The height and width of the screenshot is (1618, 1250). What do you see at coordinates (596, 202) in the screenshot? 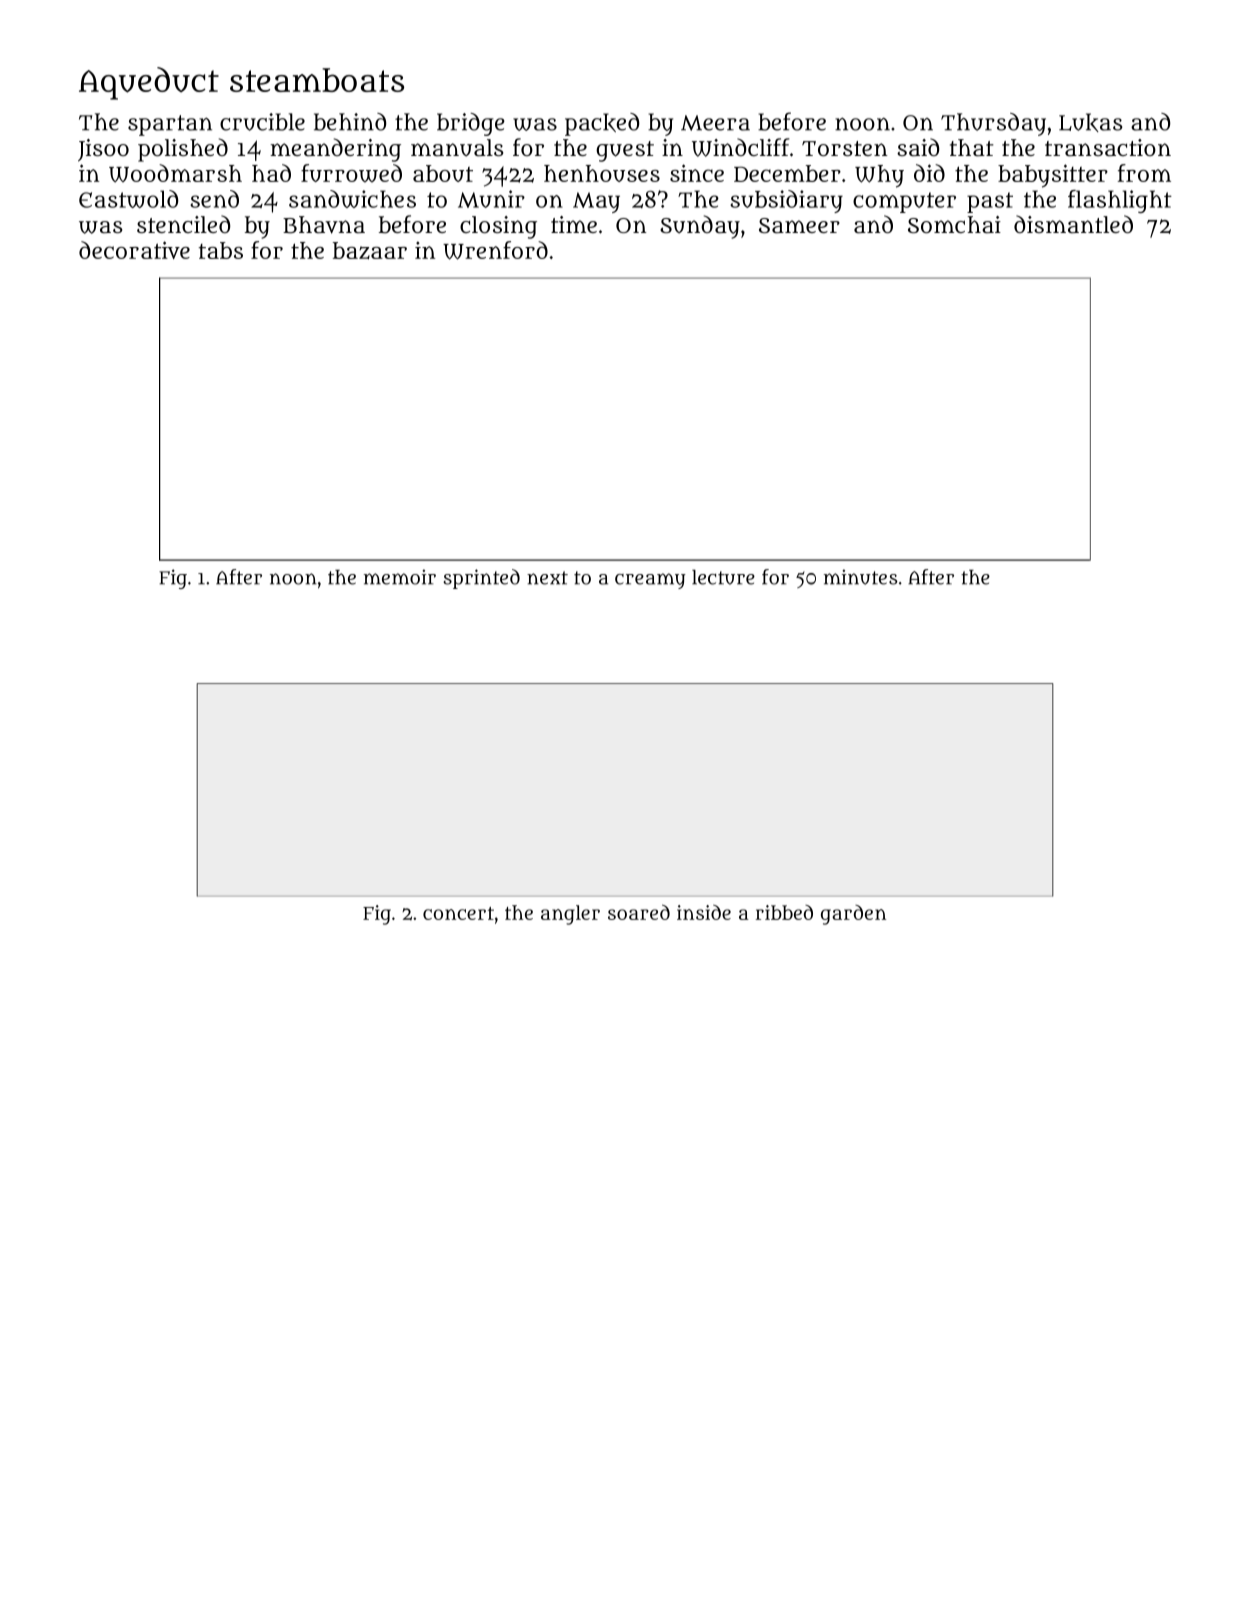
I see `May` at bounding box center [596, 202].
